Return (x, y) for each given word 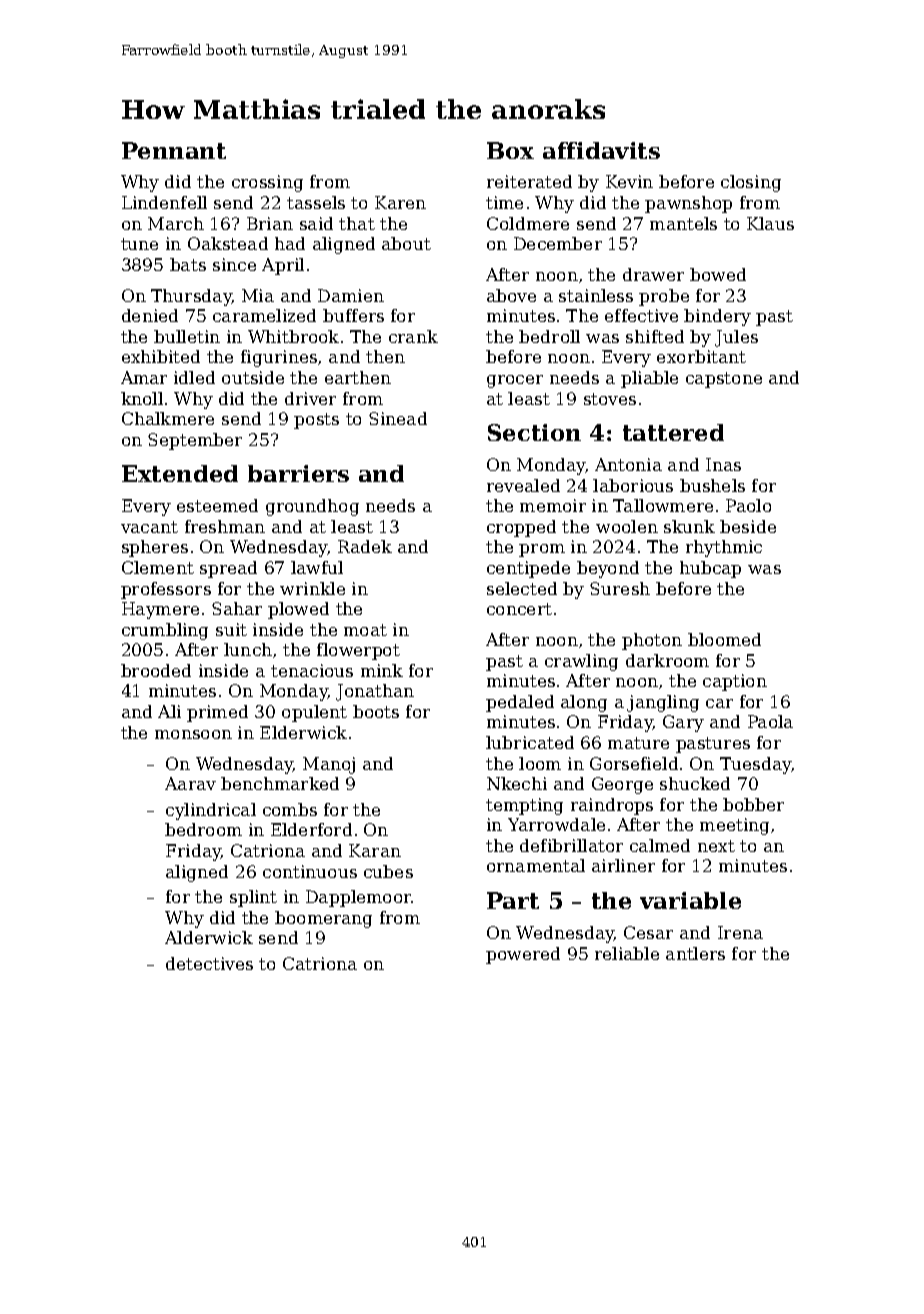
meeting (734, 826)
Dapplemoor (359, 898)
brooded (156, 670)
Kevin (629, 181)
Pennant (174, 150)
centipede (528, 569)
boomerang (323, 919)
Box (510, 150)
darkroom (667, 660)
